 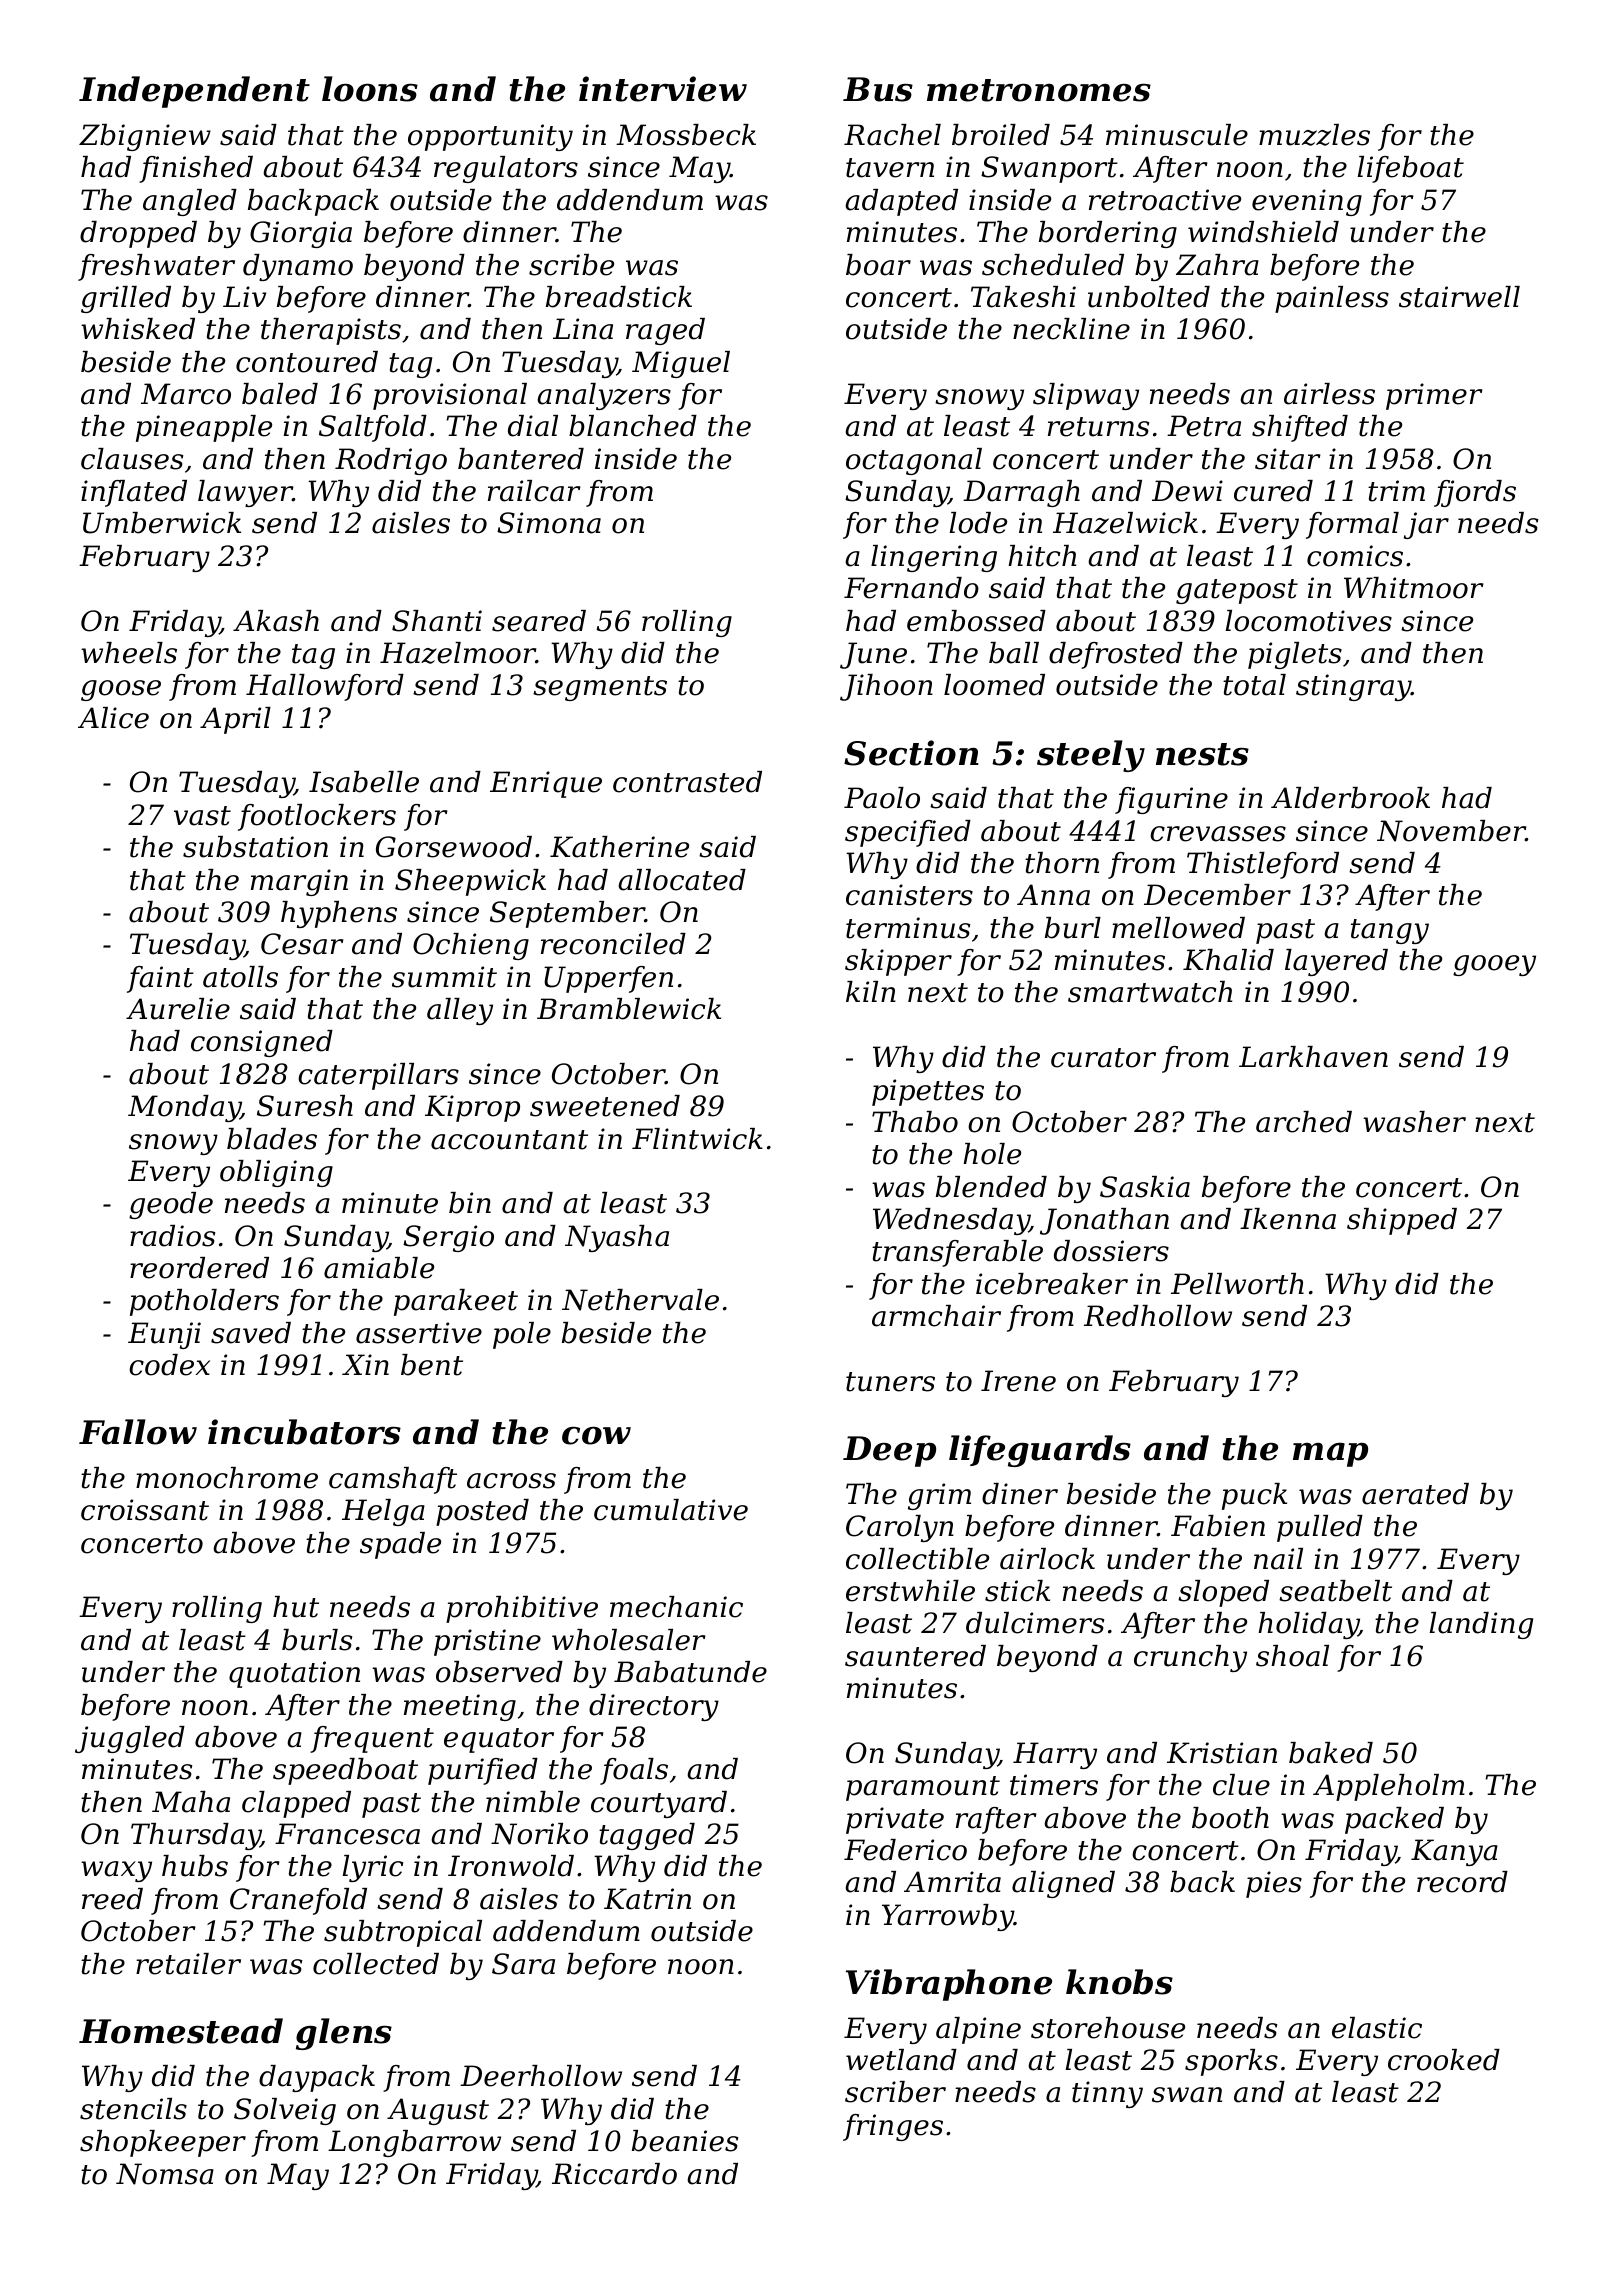 I want to click on interview, so click(x=663, y=89).
